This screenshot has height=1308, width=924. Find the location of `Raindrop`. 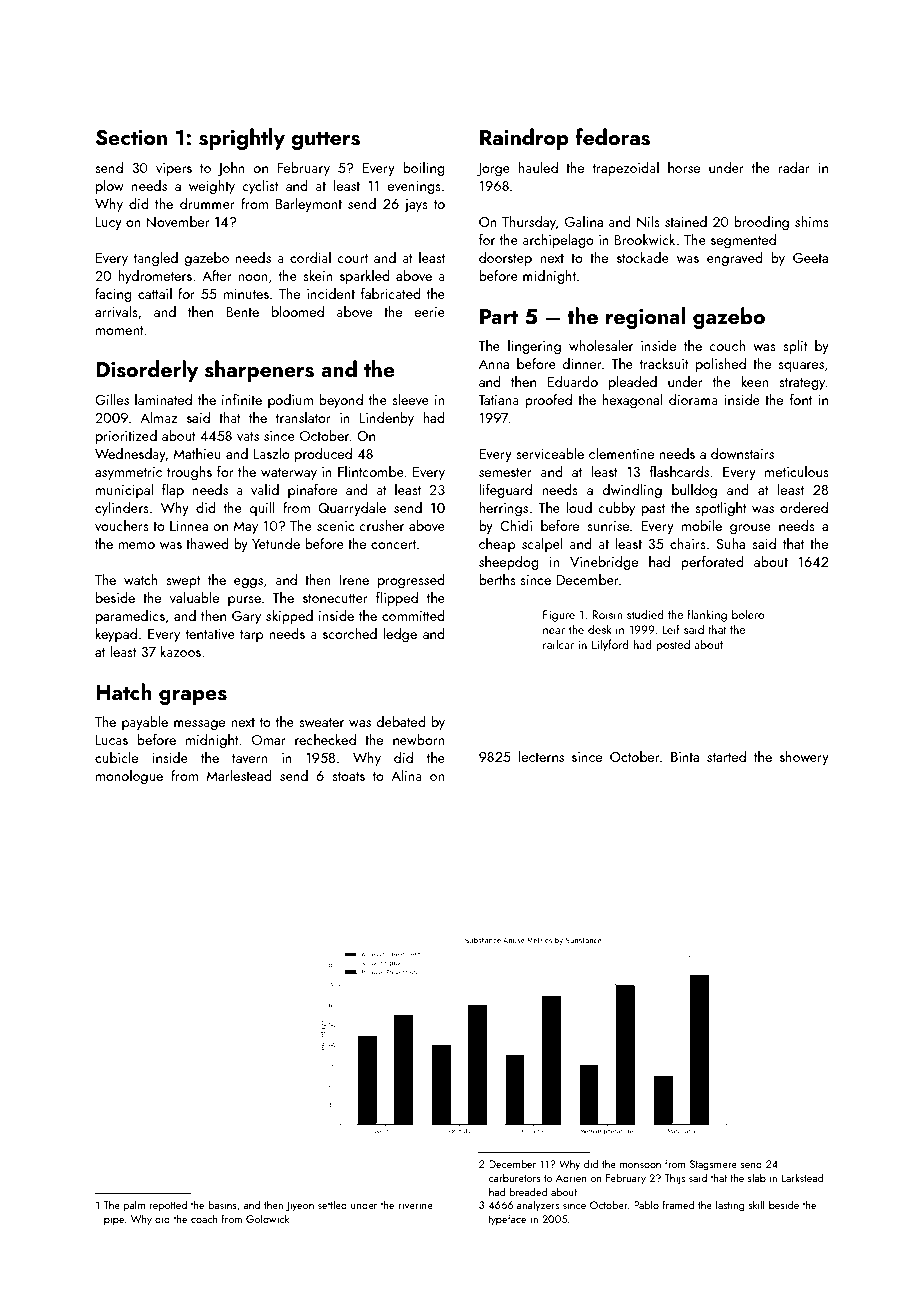

Raindrop is located at coordinates (524, 139).
